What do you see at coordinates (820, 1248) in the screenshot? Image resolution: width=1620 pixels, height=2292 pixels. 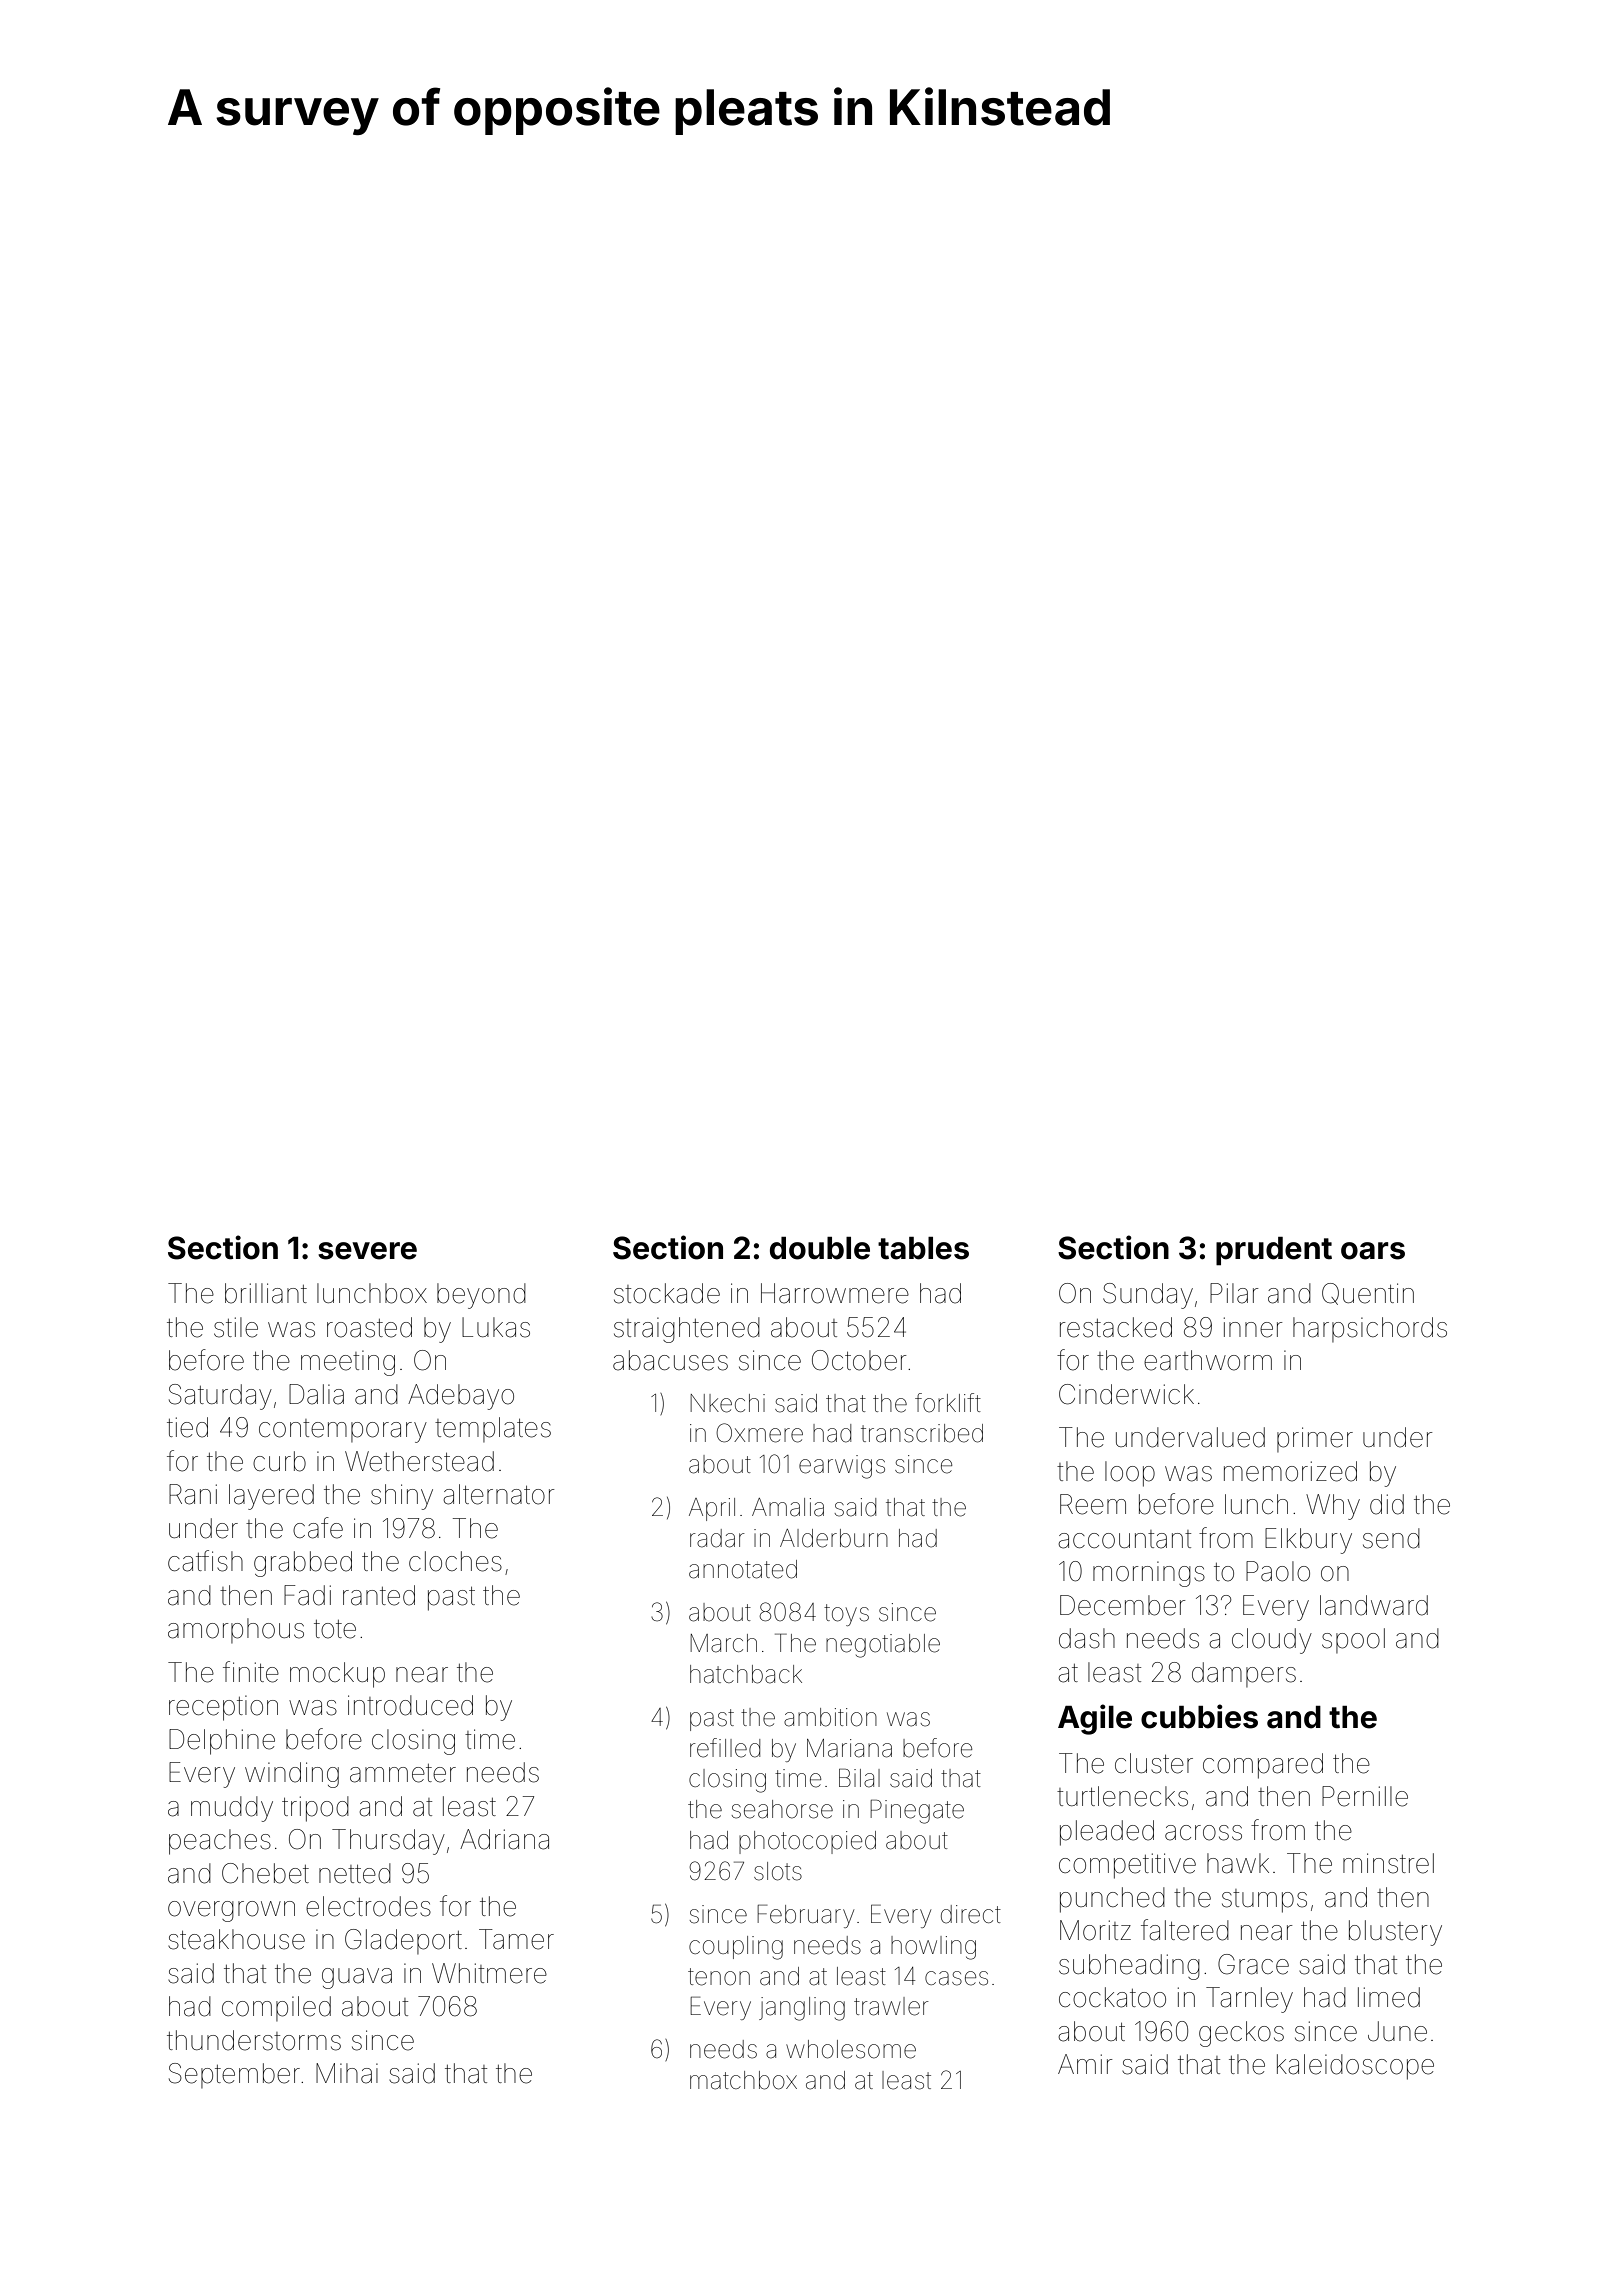 I see `double` at bounding box center [820, 1248].
